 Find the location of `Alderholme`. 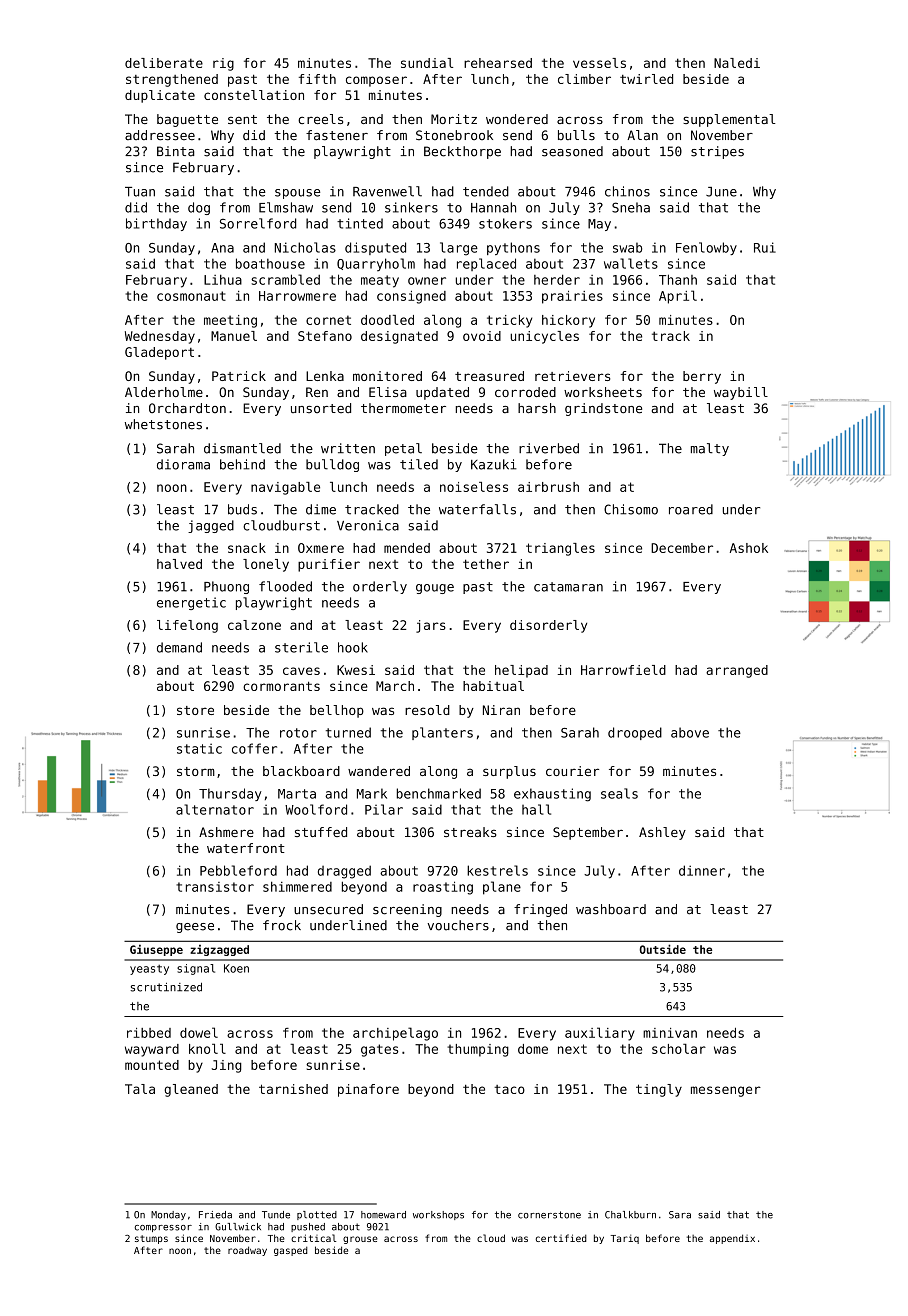

Alderholme is located at coordinates (164, 392).
